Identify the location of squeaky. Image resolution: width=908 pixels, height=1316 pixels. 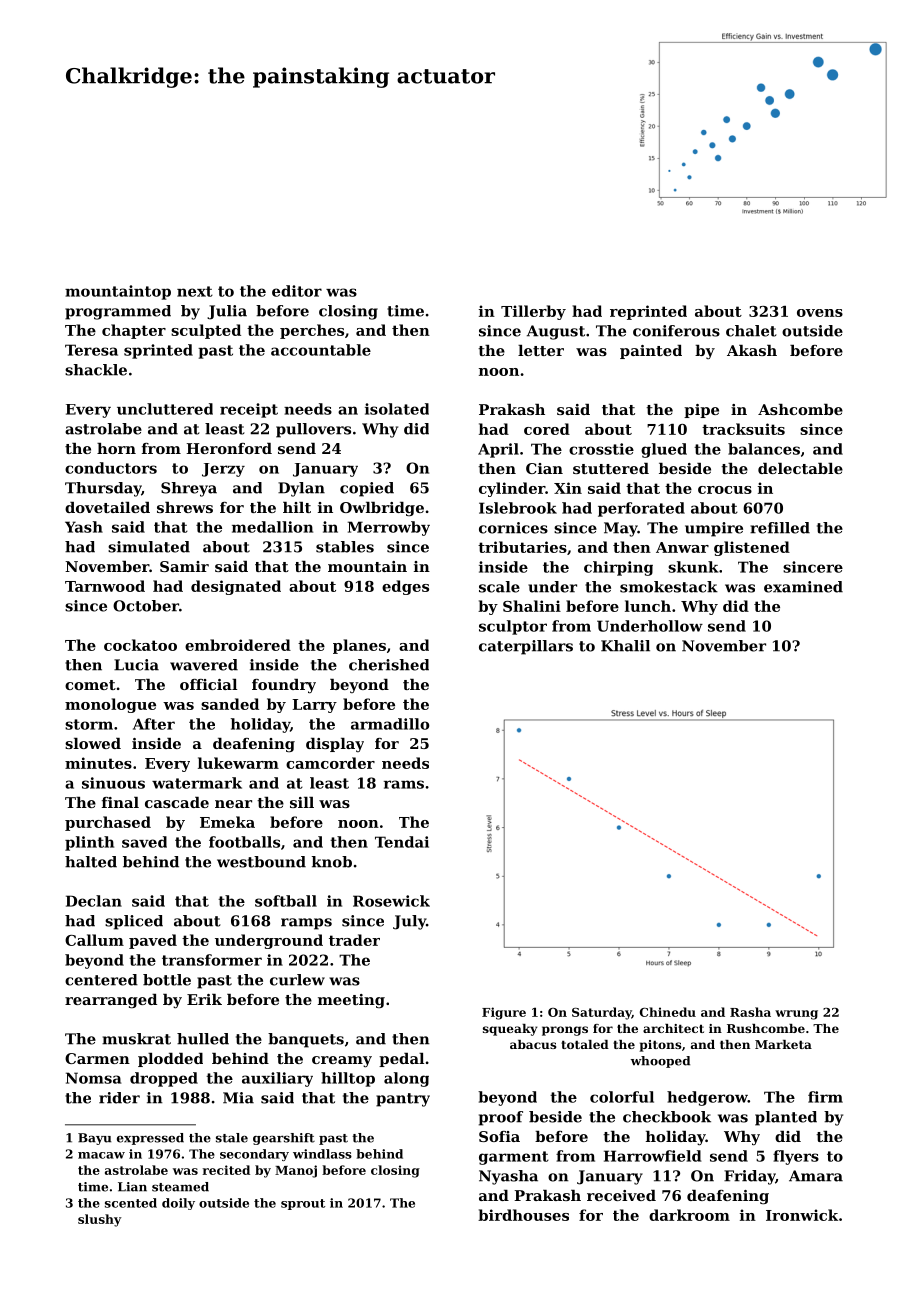
(510, 1030).
